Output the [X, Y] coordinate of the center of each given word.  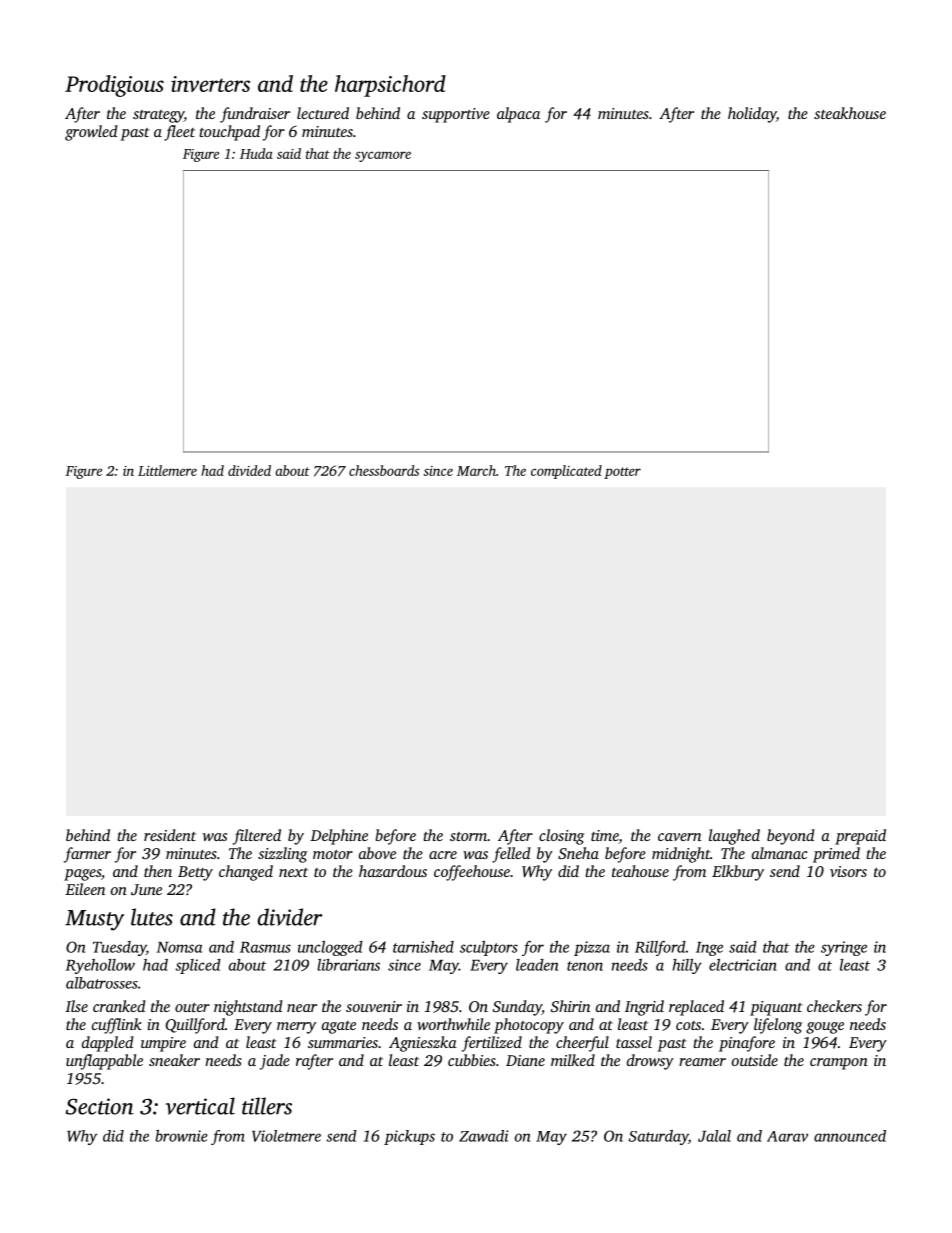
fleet [179, 133]
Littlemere [167, 470]
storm [468, 836]
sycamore [383, 156]
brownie [181, 1136]
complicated [566, 472]
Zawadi [483, 1136]
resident [170, 835]
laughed [734, 837]
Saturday [658, 1137]
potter [622, 473]
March [476, 470]
